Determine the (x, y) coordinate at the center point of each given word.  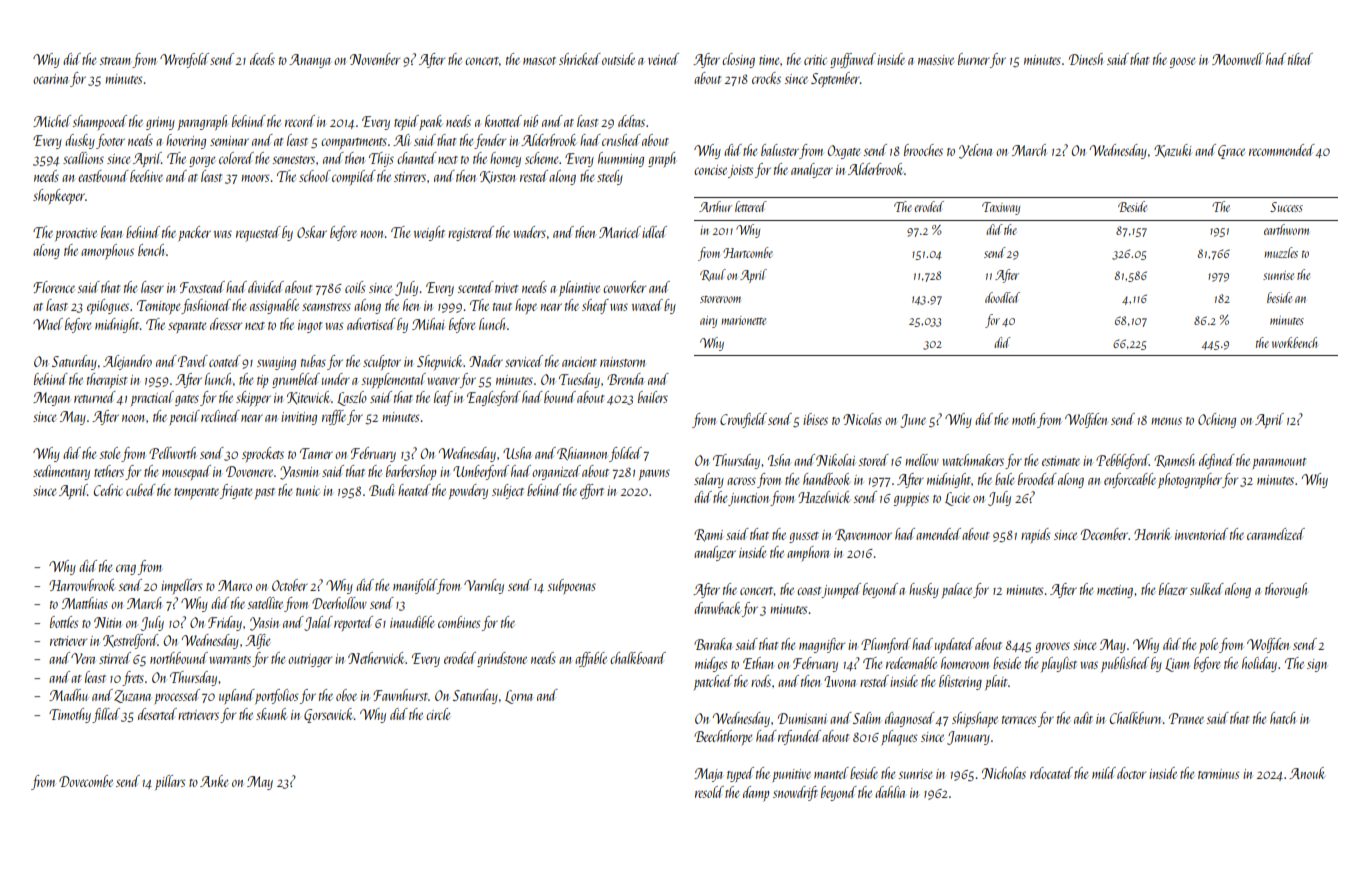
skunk (271, 714)
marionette (743, 320)
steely (610, 177)
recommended (1282, 150)
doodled (1002, 297)
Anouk (1307, 773)
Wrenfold (184, 60)
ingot (310, 326)
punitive (792, 775)
